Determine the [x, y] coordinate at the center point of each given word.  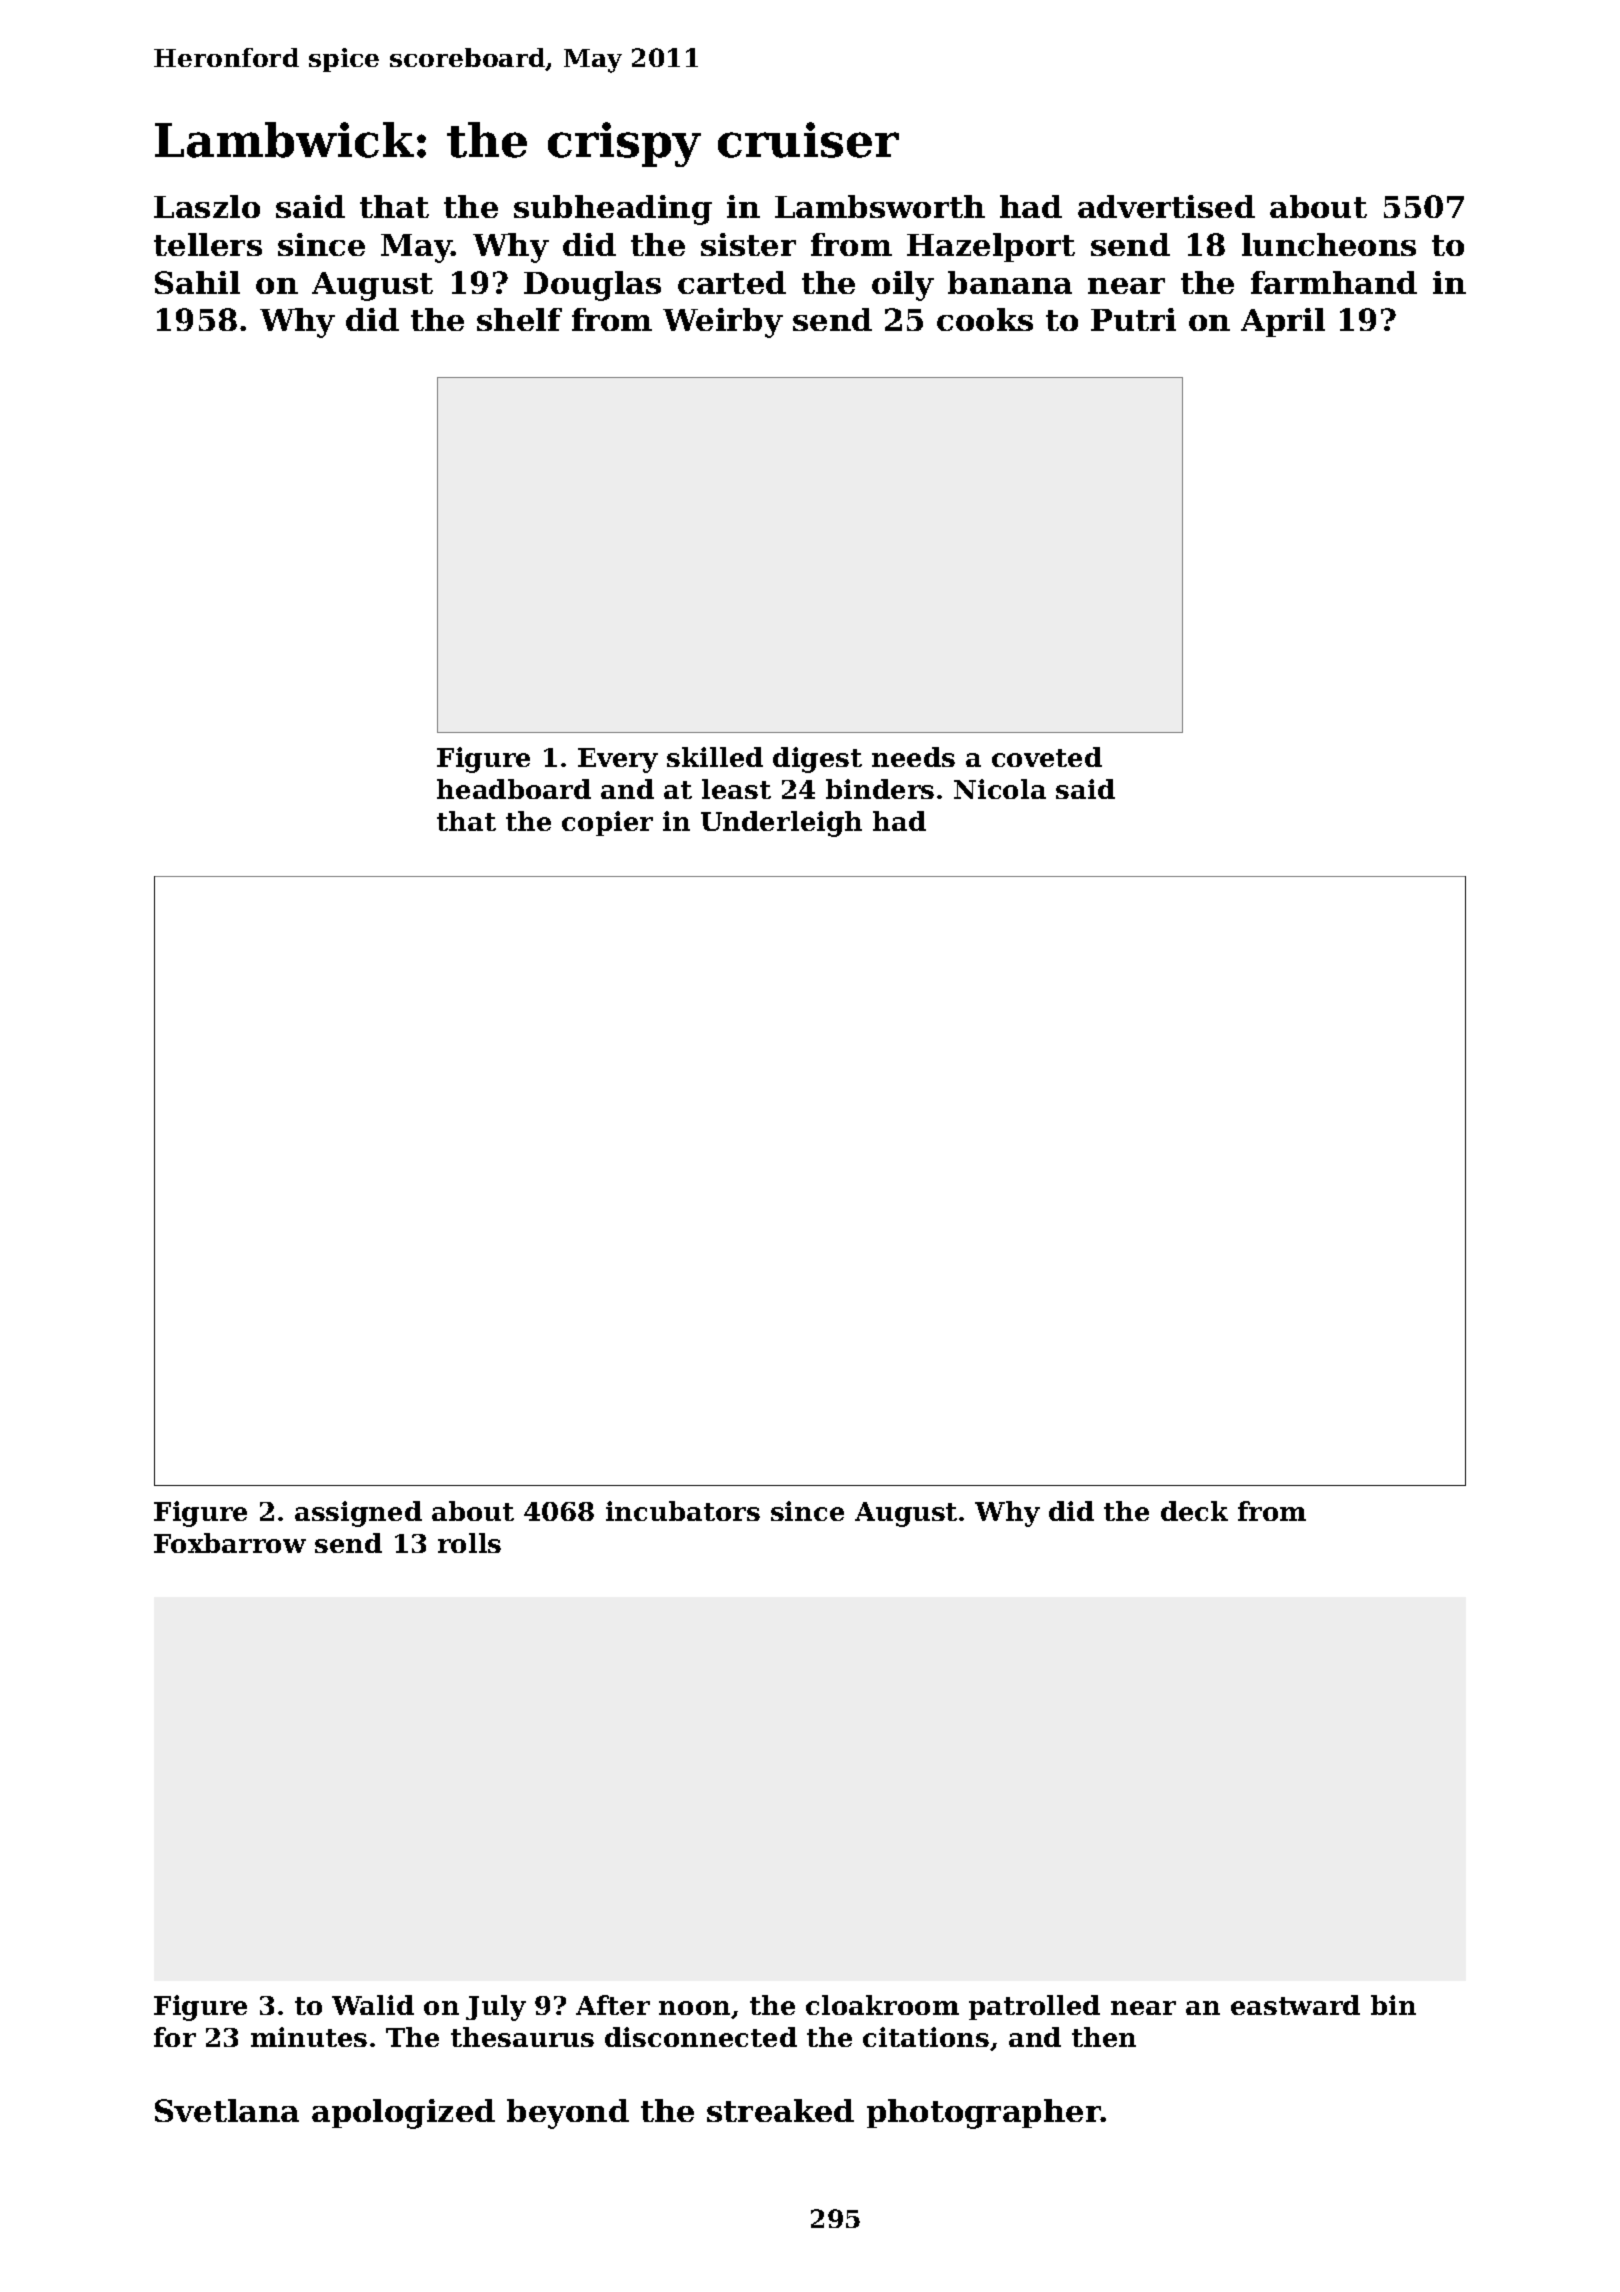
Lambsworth [880, 206]
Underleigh [781, 824]
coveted [1047, 757]
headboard [514, 789]
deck [1194, 1511]
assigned [358, 1514]
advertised [1166, 206]
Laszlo [207, 206]
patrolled [1034, 2007]
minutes [309, 2037]
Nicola [1000, 789]
